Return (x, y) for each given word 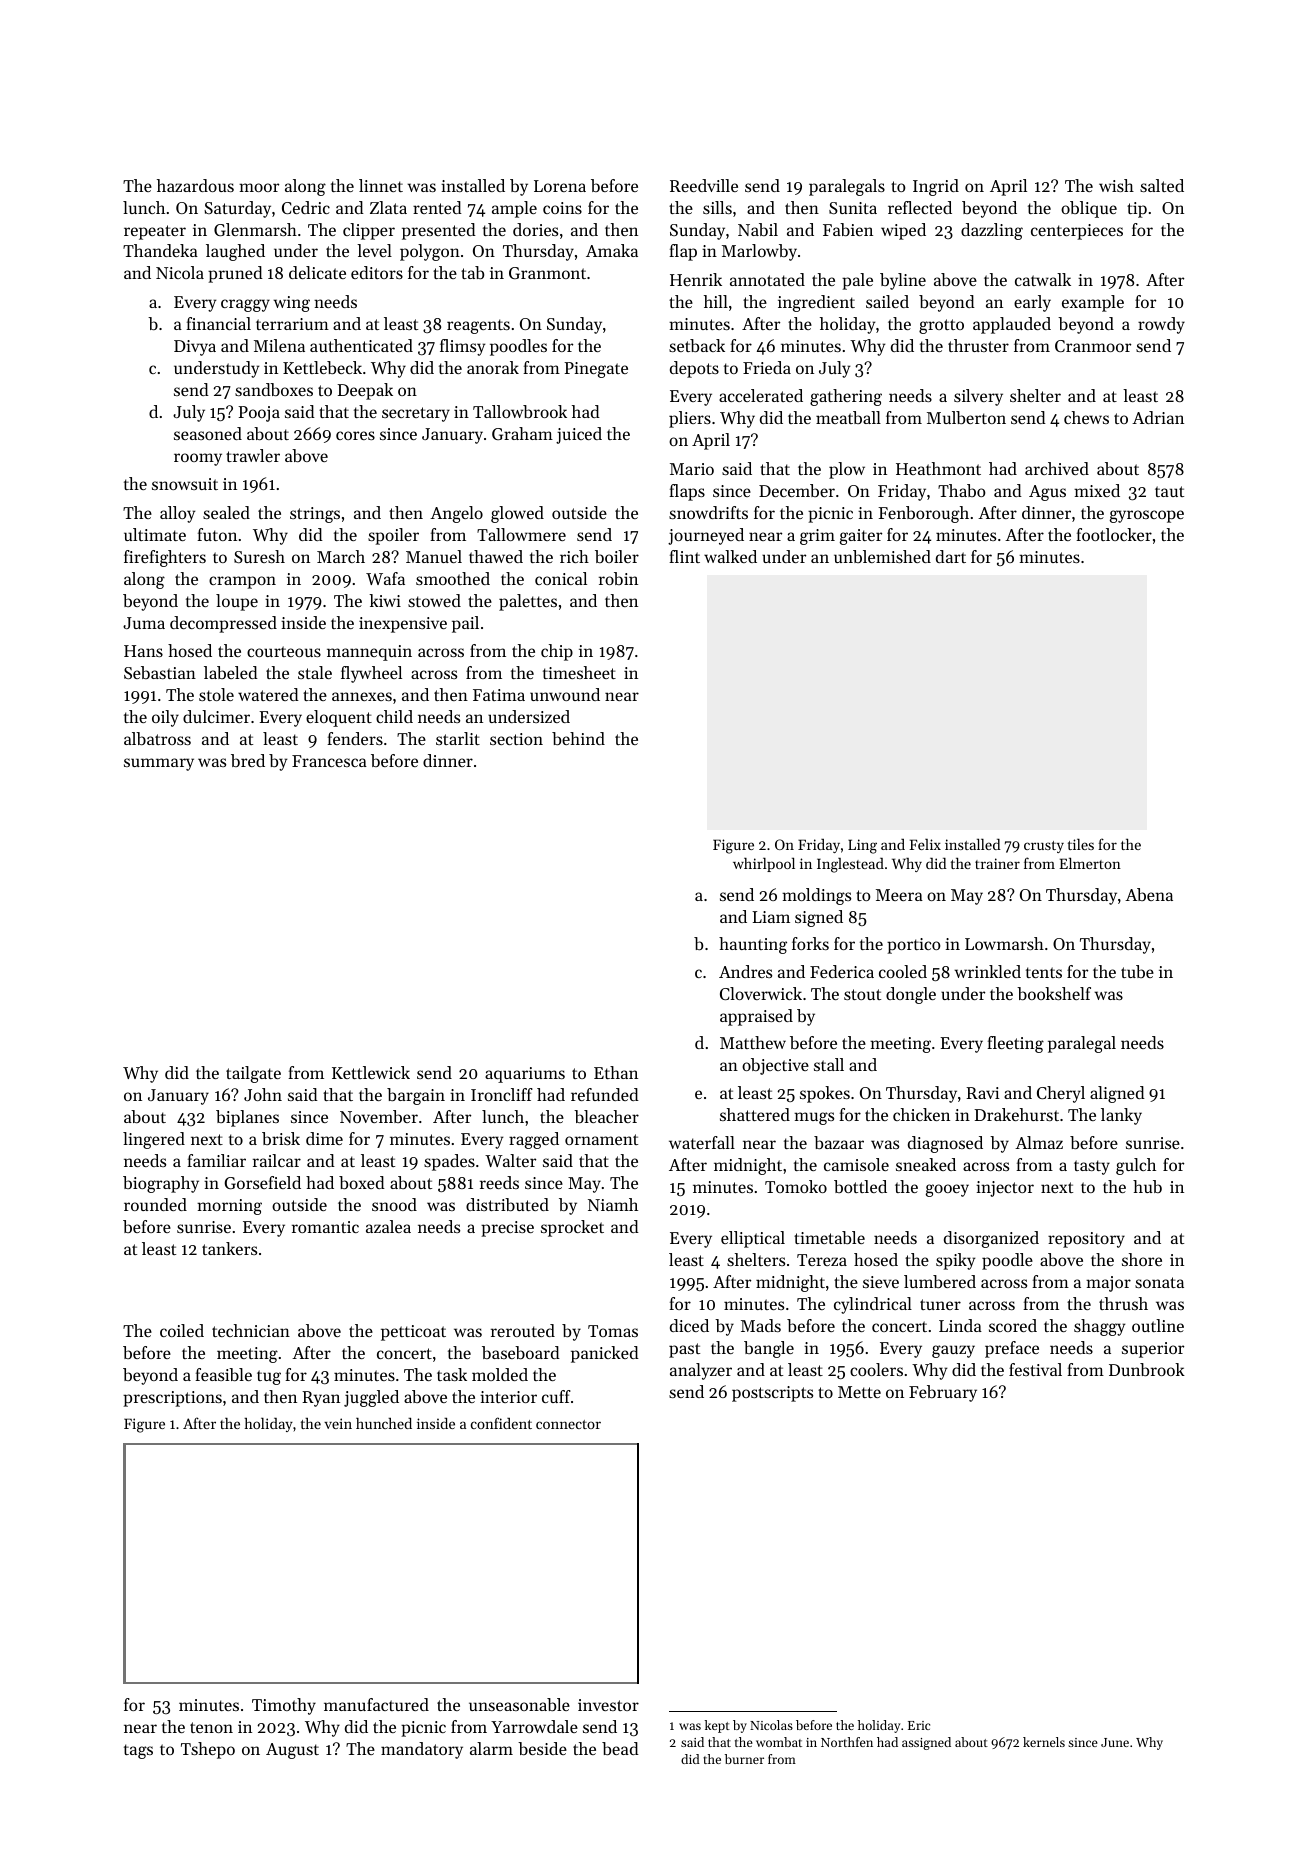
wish (1116, 185)
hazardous (195, 185)
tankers (229, 1248)
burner (744, 1759)
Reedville (704, 185)
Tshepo (208, 1750)
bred (248, 760)
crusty (1044, 847)
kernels (1044, 1742)
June (1115, 1742)
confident (501, 1423)
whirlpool (764, 864)
